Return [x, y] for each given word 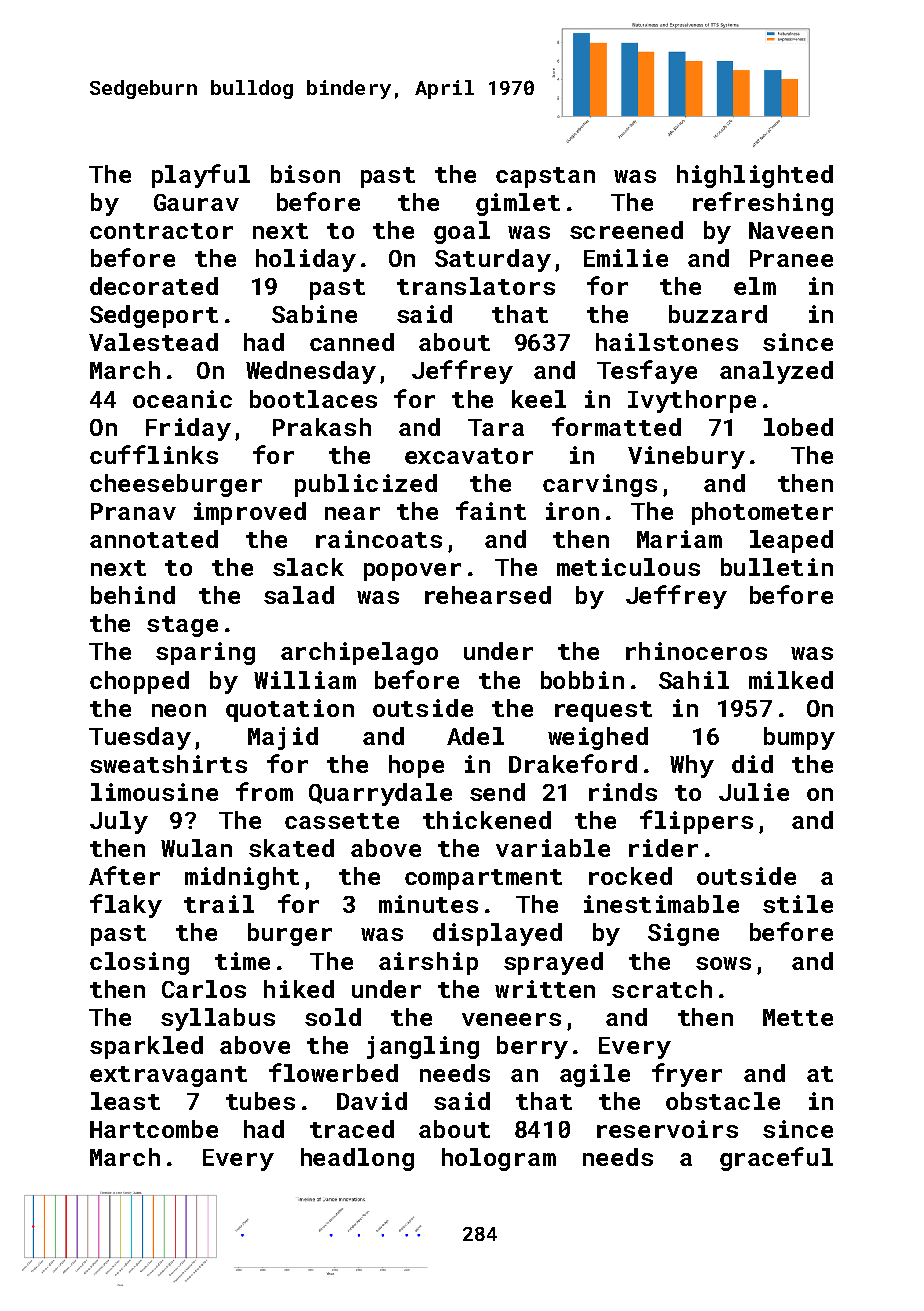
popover [412, 572]
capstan [545, 177]
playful [201, 176]
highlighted [755, 176]
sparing [205, 653]
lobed [798, 427]
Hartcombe [154, 1129]
